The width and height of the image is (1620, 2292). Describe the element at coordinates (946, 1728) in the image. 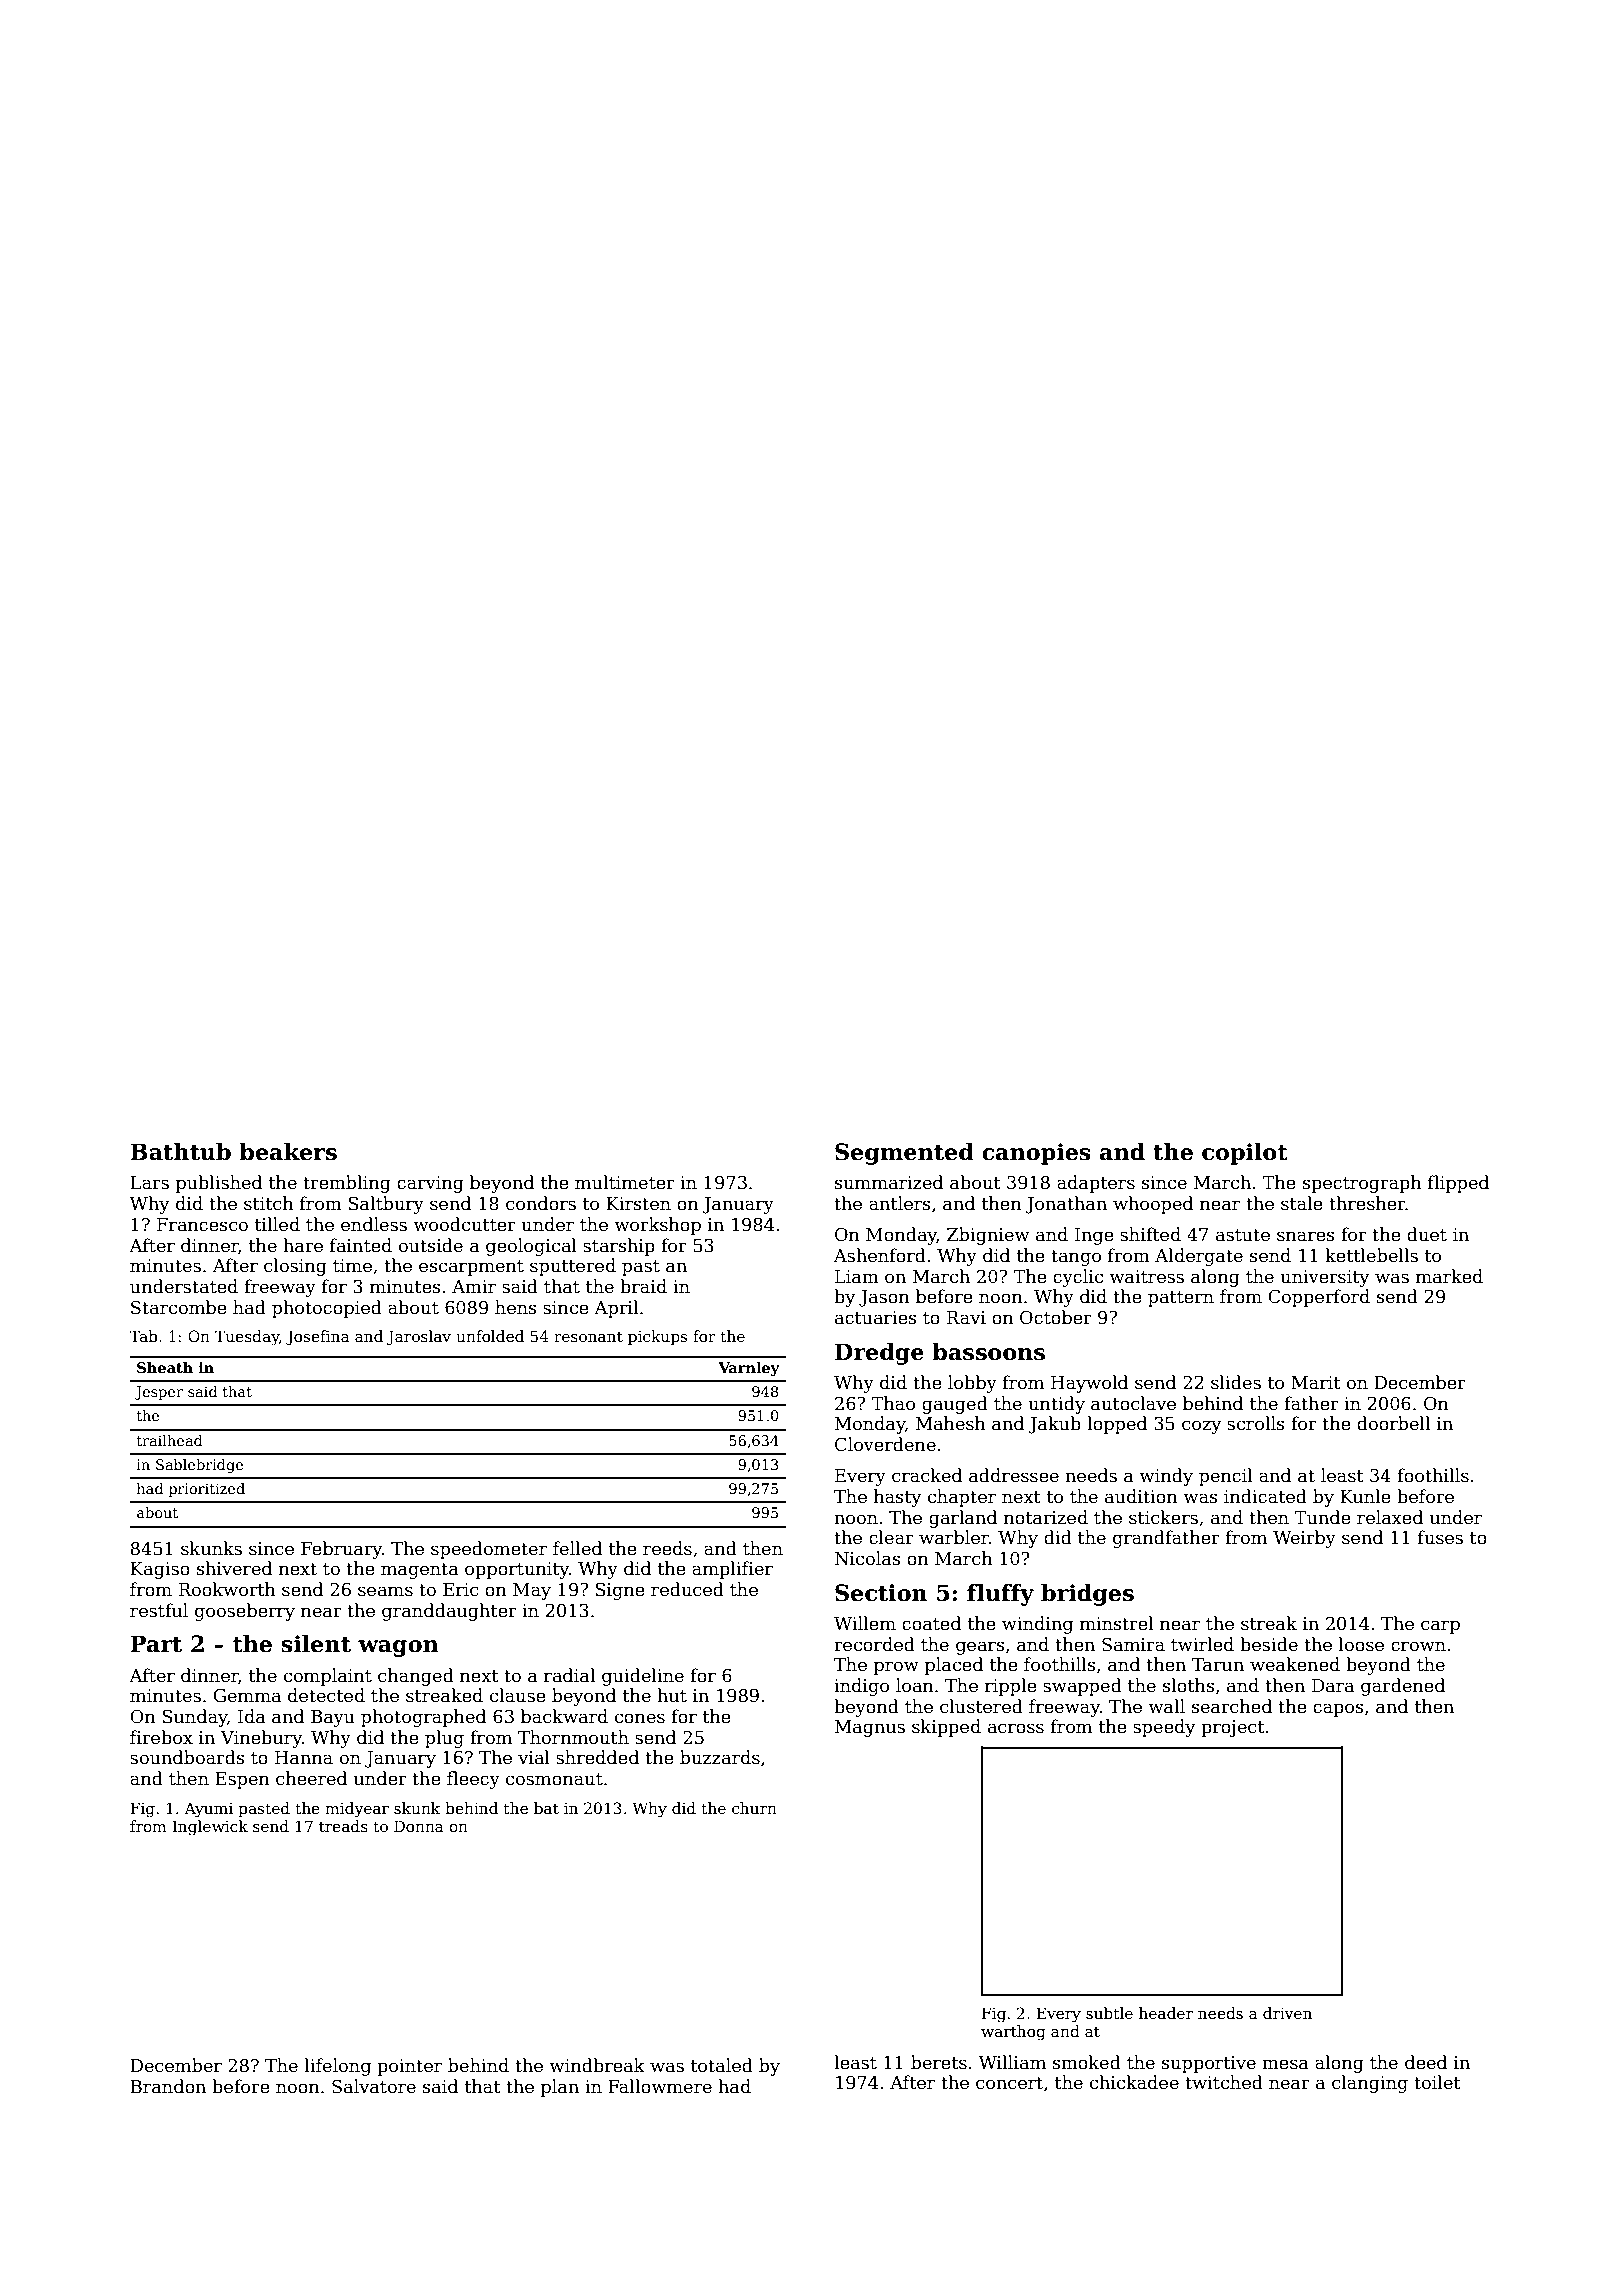

I see `skipped` at that location.
